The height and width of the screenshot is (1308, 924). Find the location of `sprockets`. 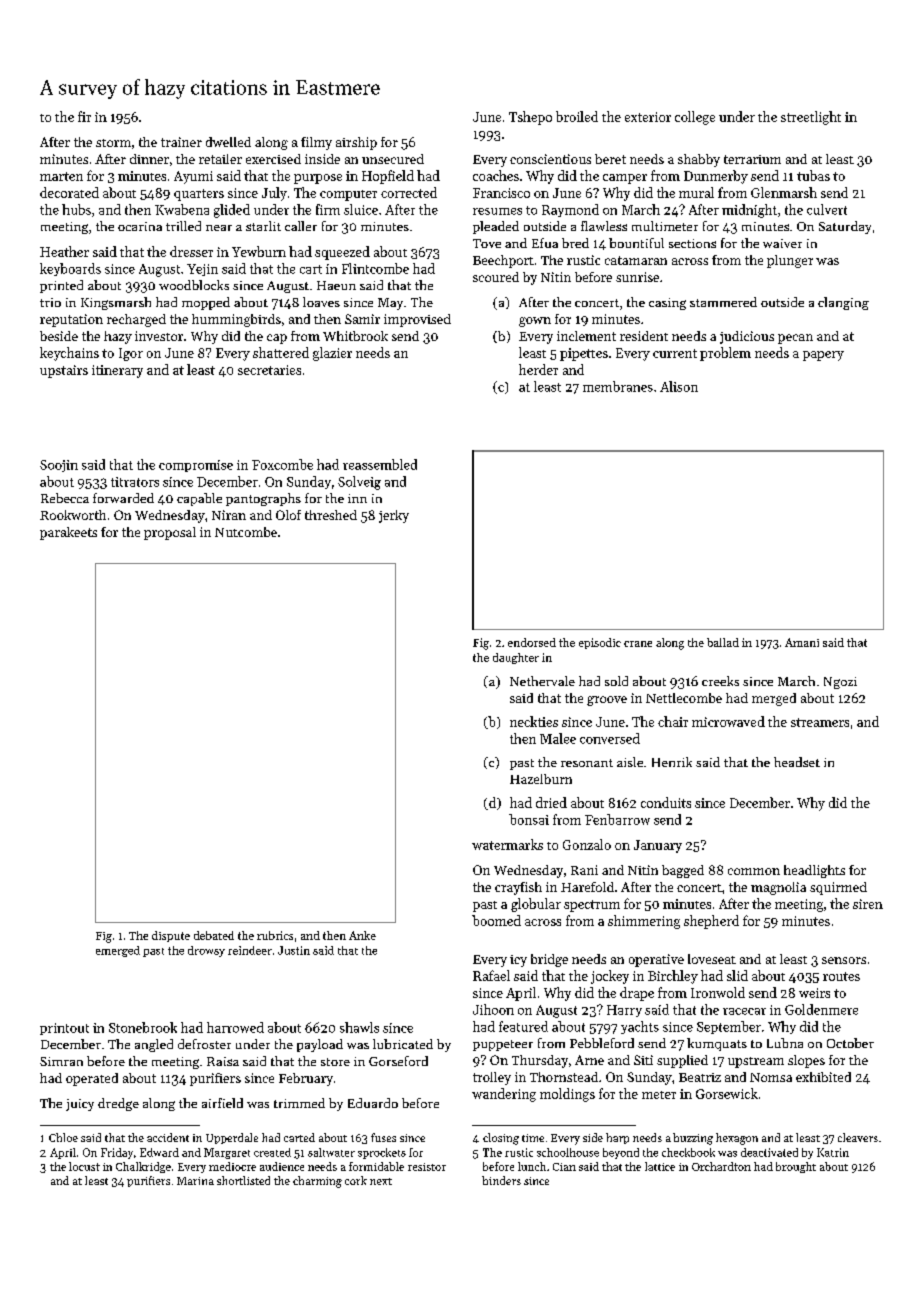

sprockets is located at coordinates (382, 1153).
